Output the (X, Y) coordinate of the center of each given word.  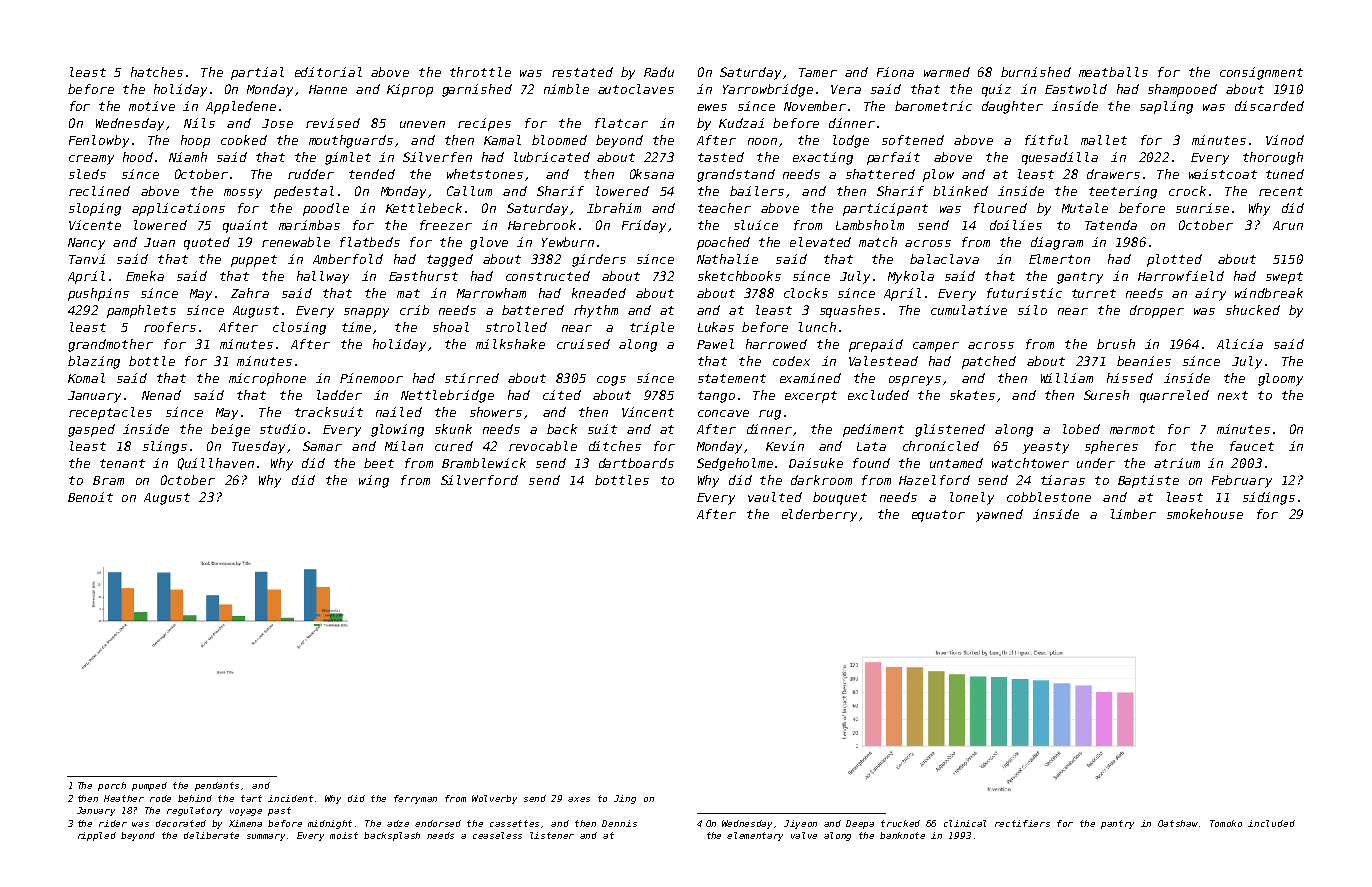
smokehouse (1205, 514)
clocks (806, 293)
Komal (86, 378)
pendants (217, 786)
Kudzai (741, 123)
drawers (1113, 174)
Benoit (90, 497)
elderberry (819, 515)
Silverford (479, 480)
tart (251, 798)
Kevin (785, 446)
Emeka (145, 276)
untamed (956, 463)
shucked (1253, 310)
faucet (1252, 446)
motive (152, 106)
